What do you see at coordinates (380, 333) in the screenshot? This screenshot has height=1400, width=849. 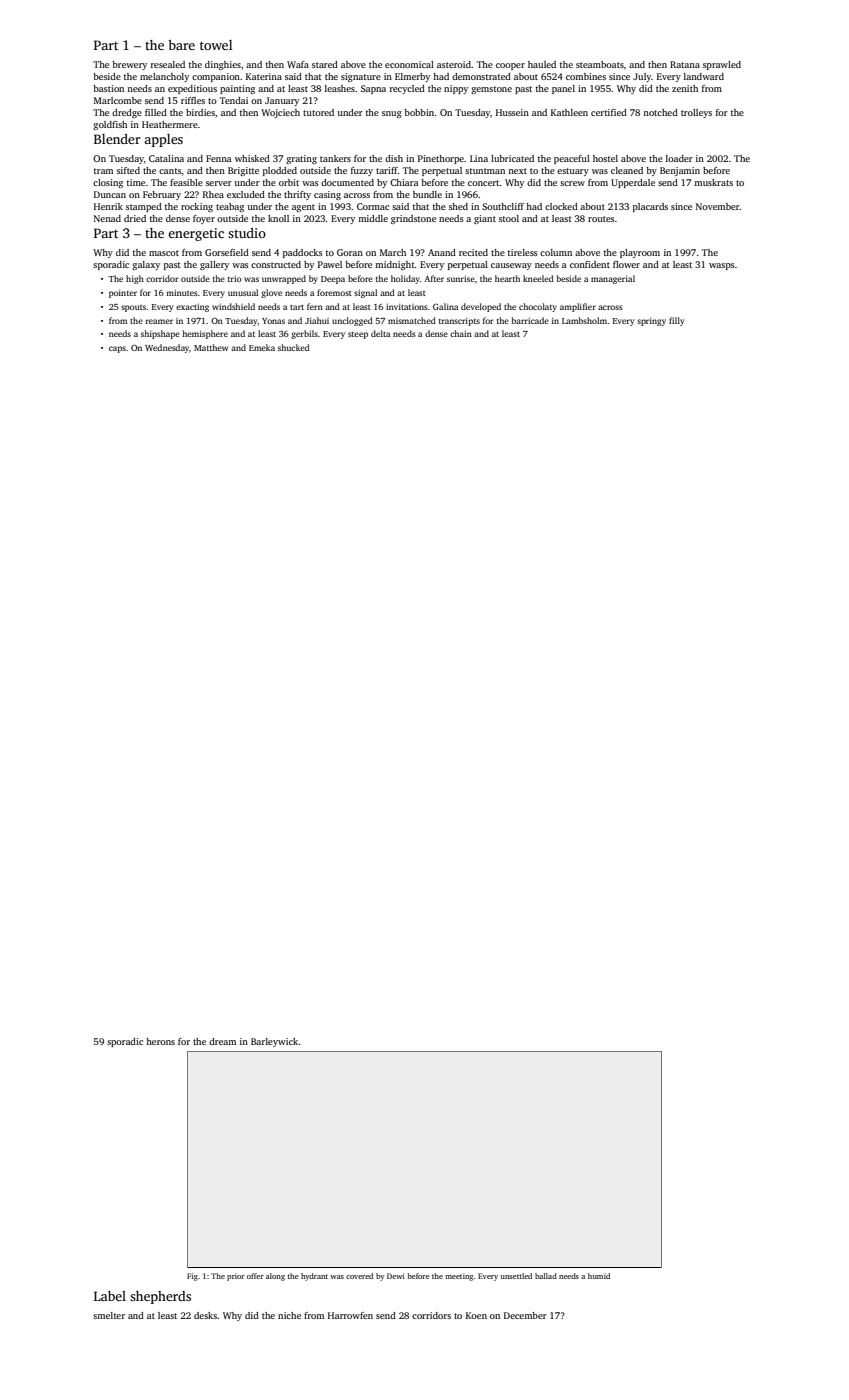 I see `delta` at bounding box center [380, 333].
